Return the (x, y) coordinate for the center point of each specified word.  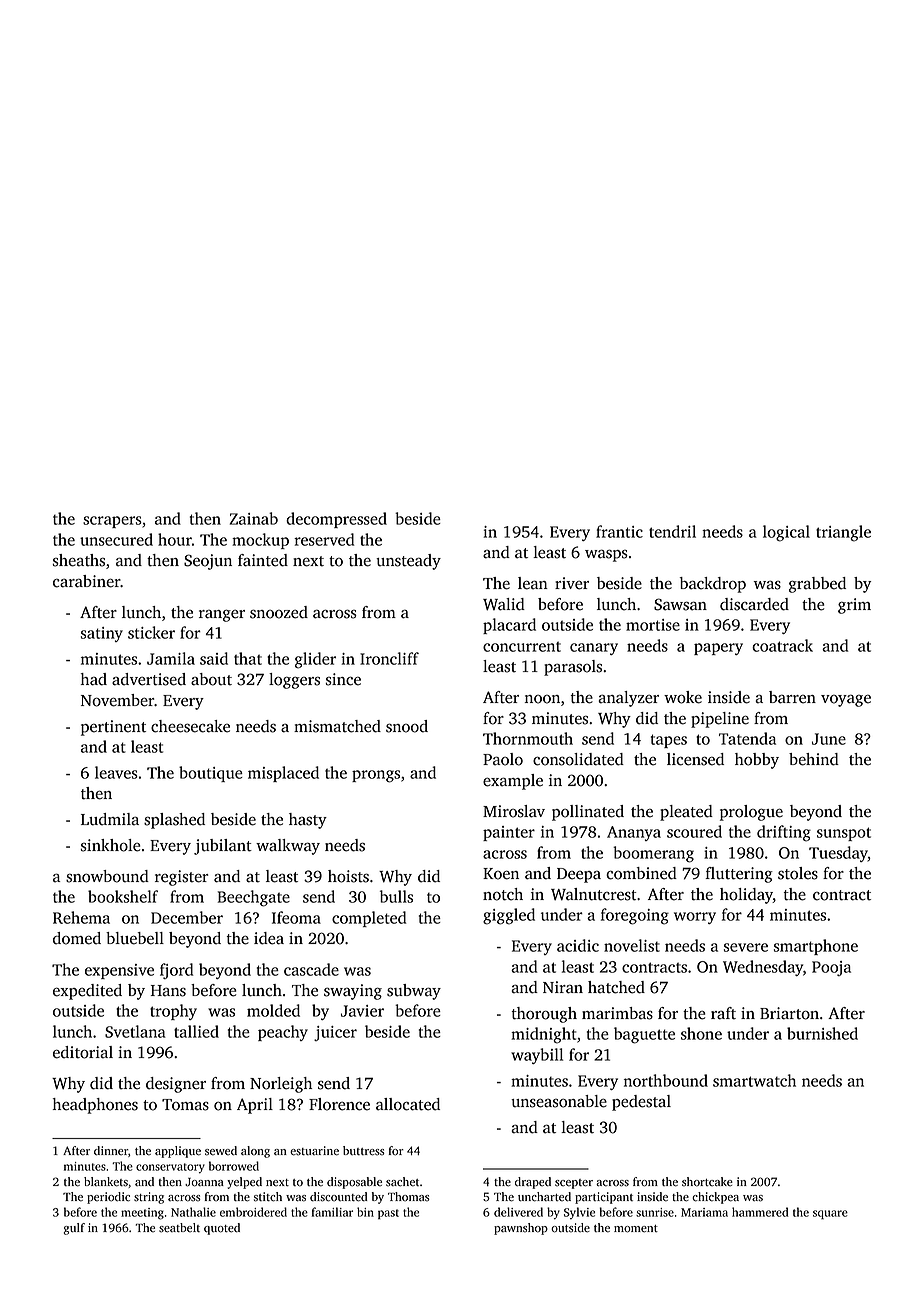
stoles (798, 873)
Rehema (81, 917)
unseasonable (559, 1101)
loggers (294, 681)
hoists (348, 876)
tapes (669, 741)
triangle (843, 533)
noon (542, 699)
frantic (619, 531)
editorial (83, 1052)
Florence (339, 1104)
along (255, 1152)
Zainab (254, 518)
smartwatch (754, 1080)
